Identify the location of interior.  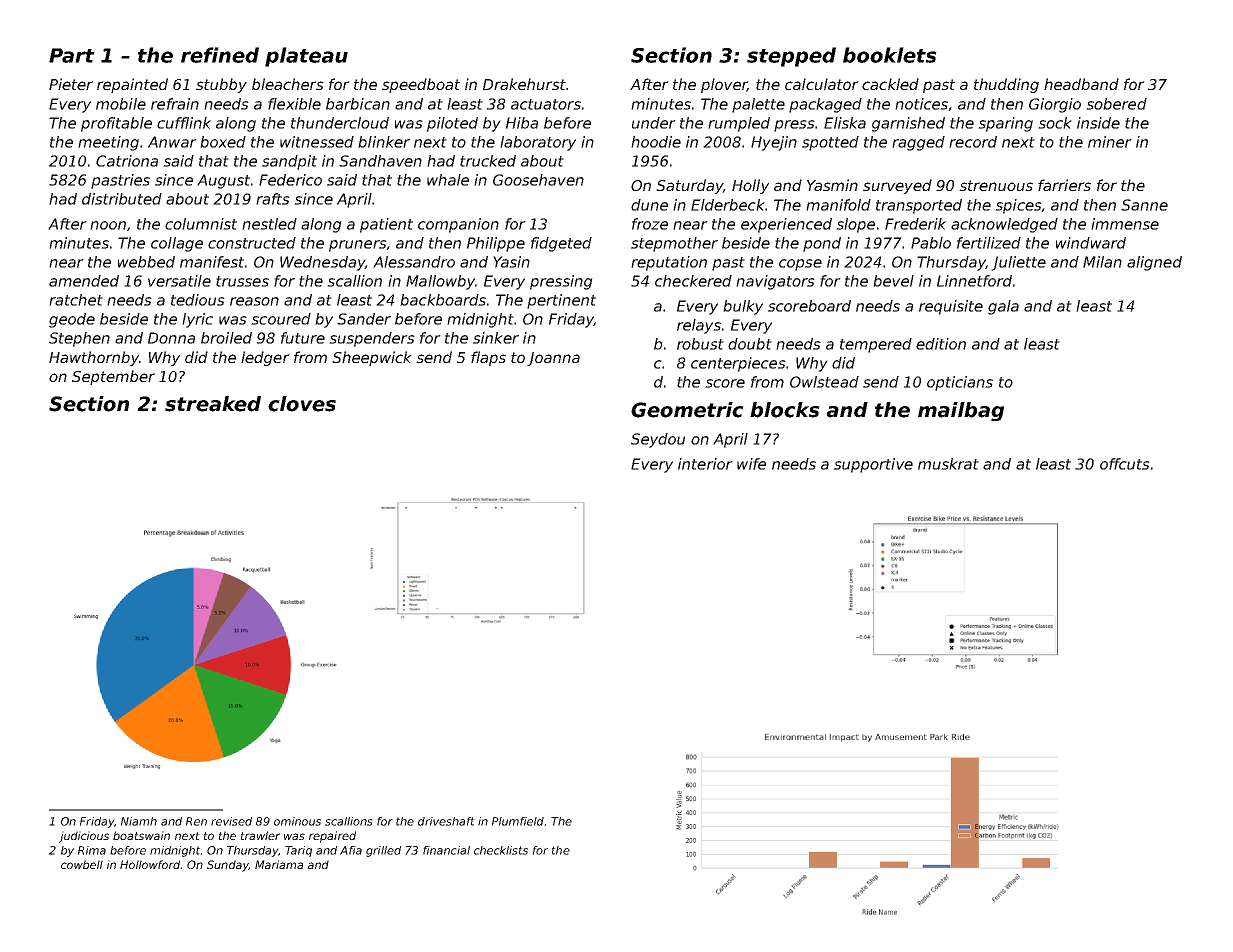
(705, 464).
